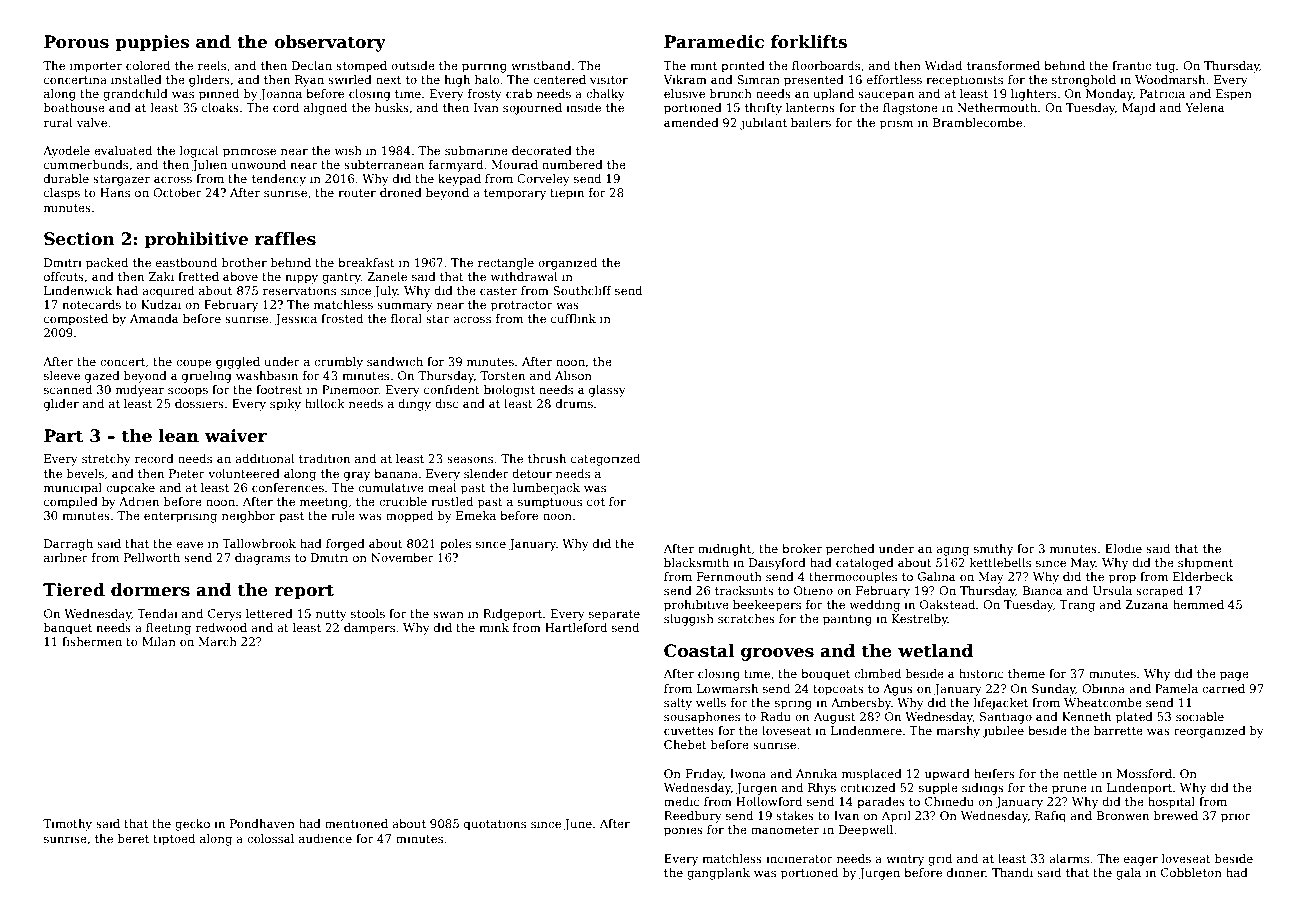 The height and width of the screenshot is (924, 1308). I want to click on Elodie, so click(1123, 548).
